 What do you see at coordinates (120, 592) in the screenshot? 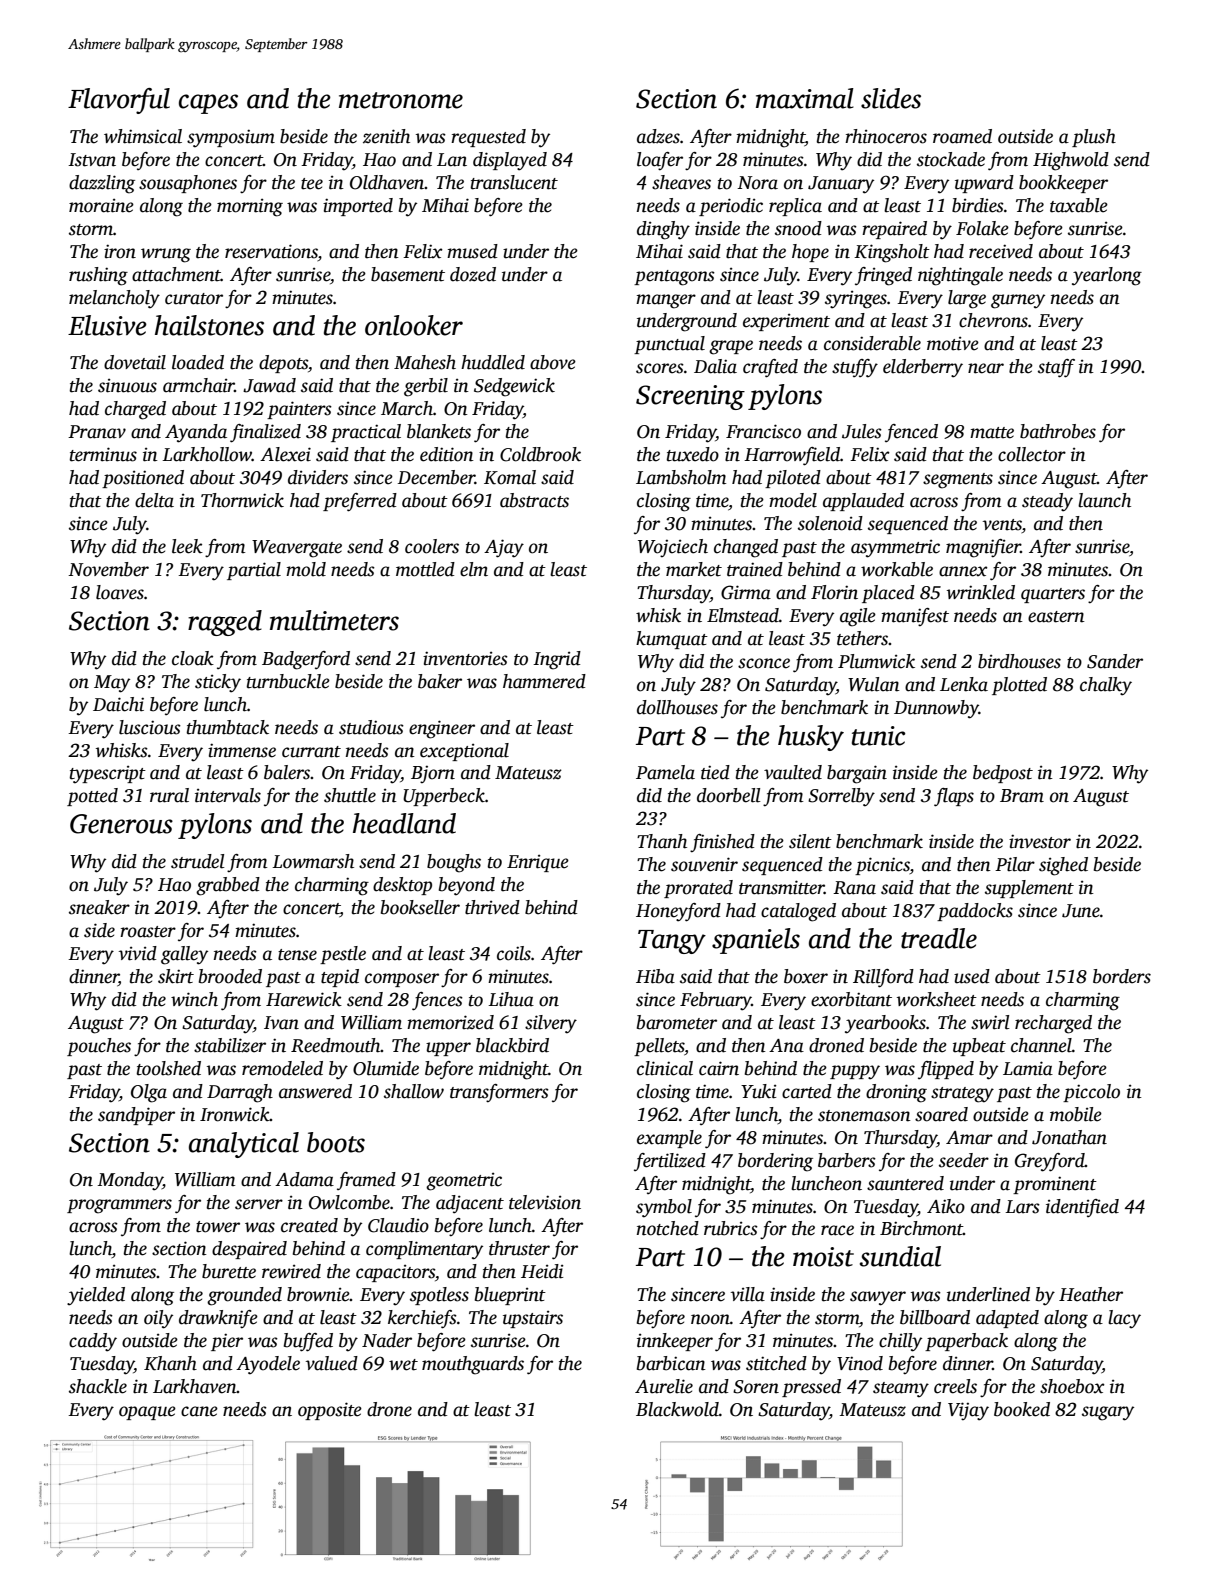
I see `loaves` at bounding box center [120, 592].
